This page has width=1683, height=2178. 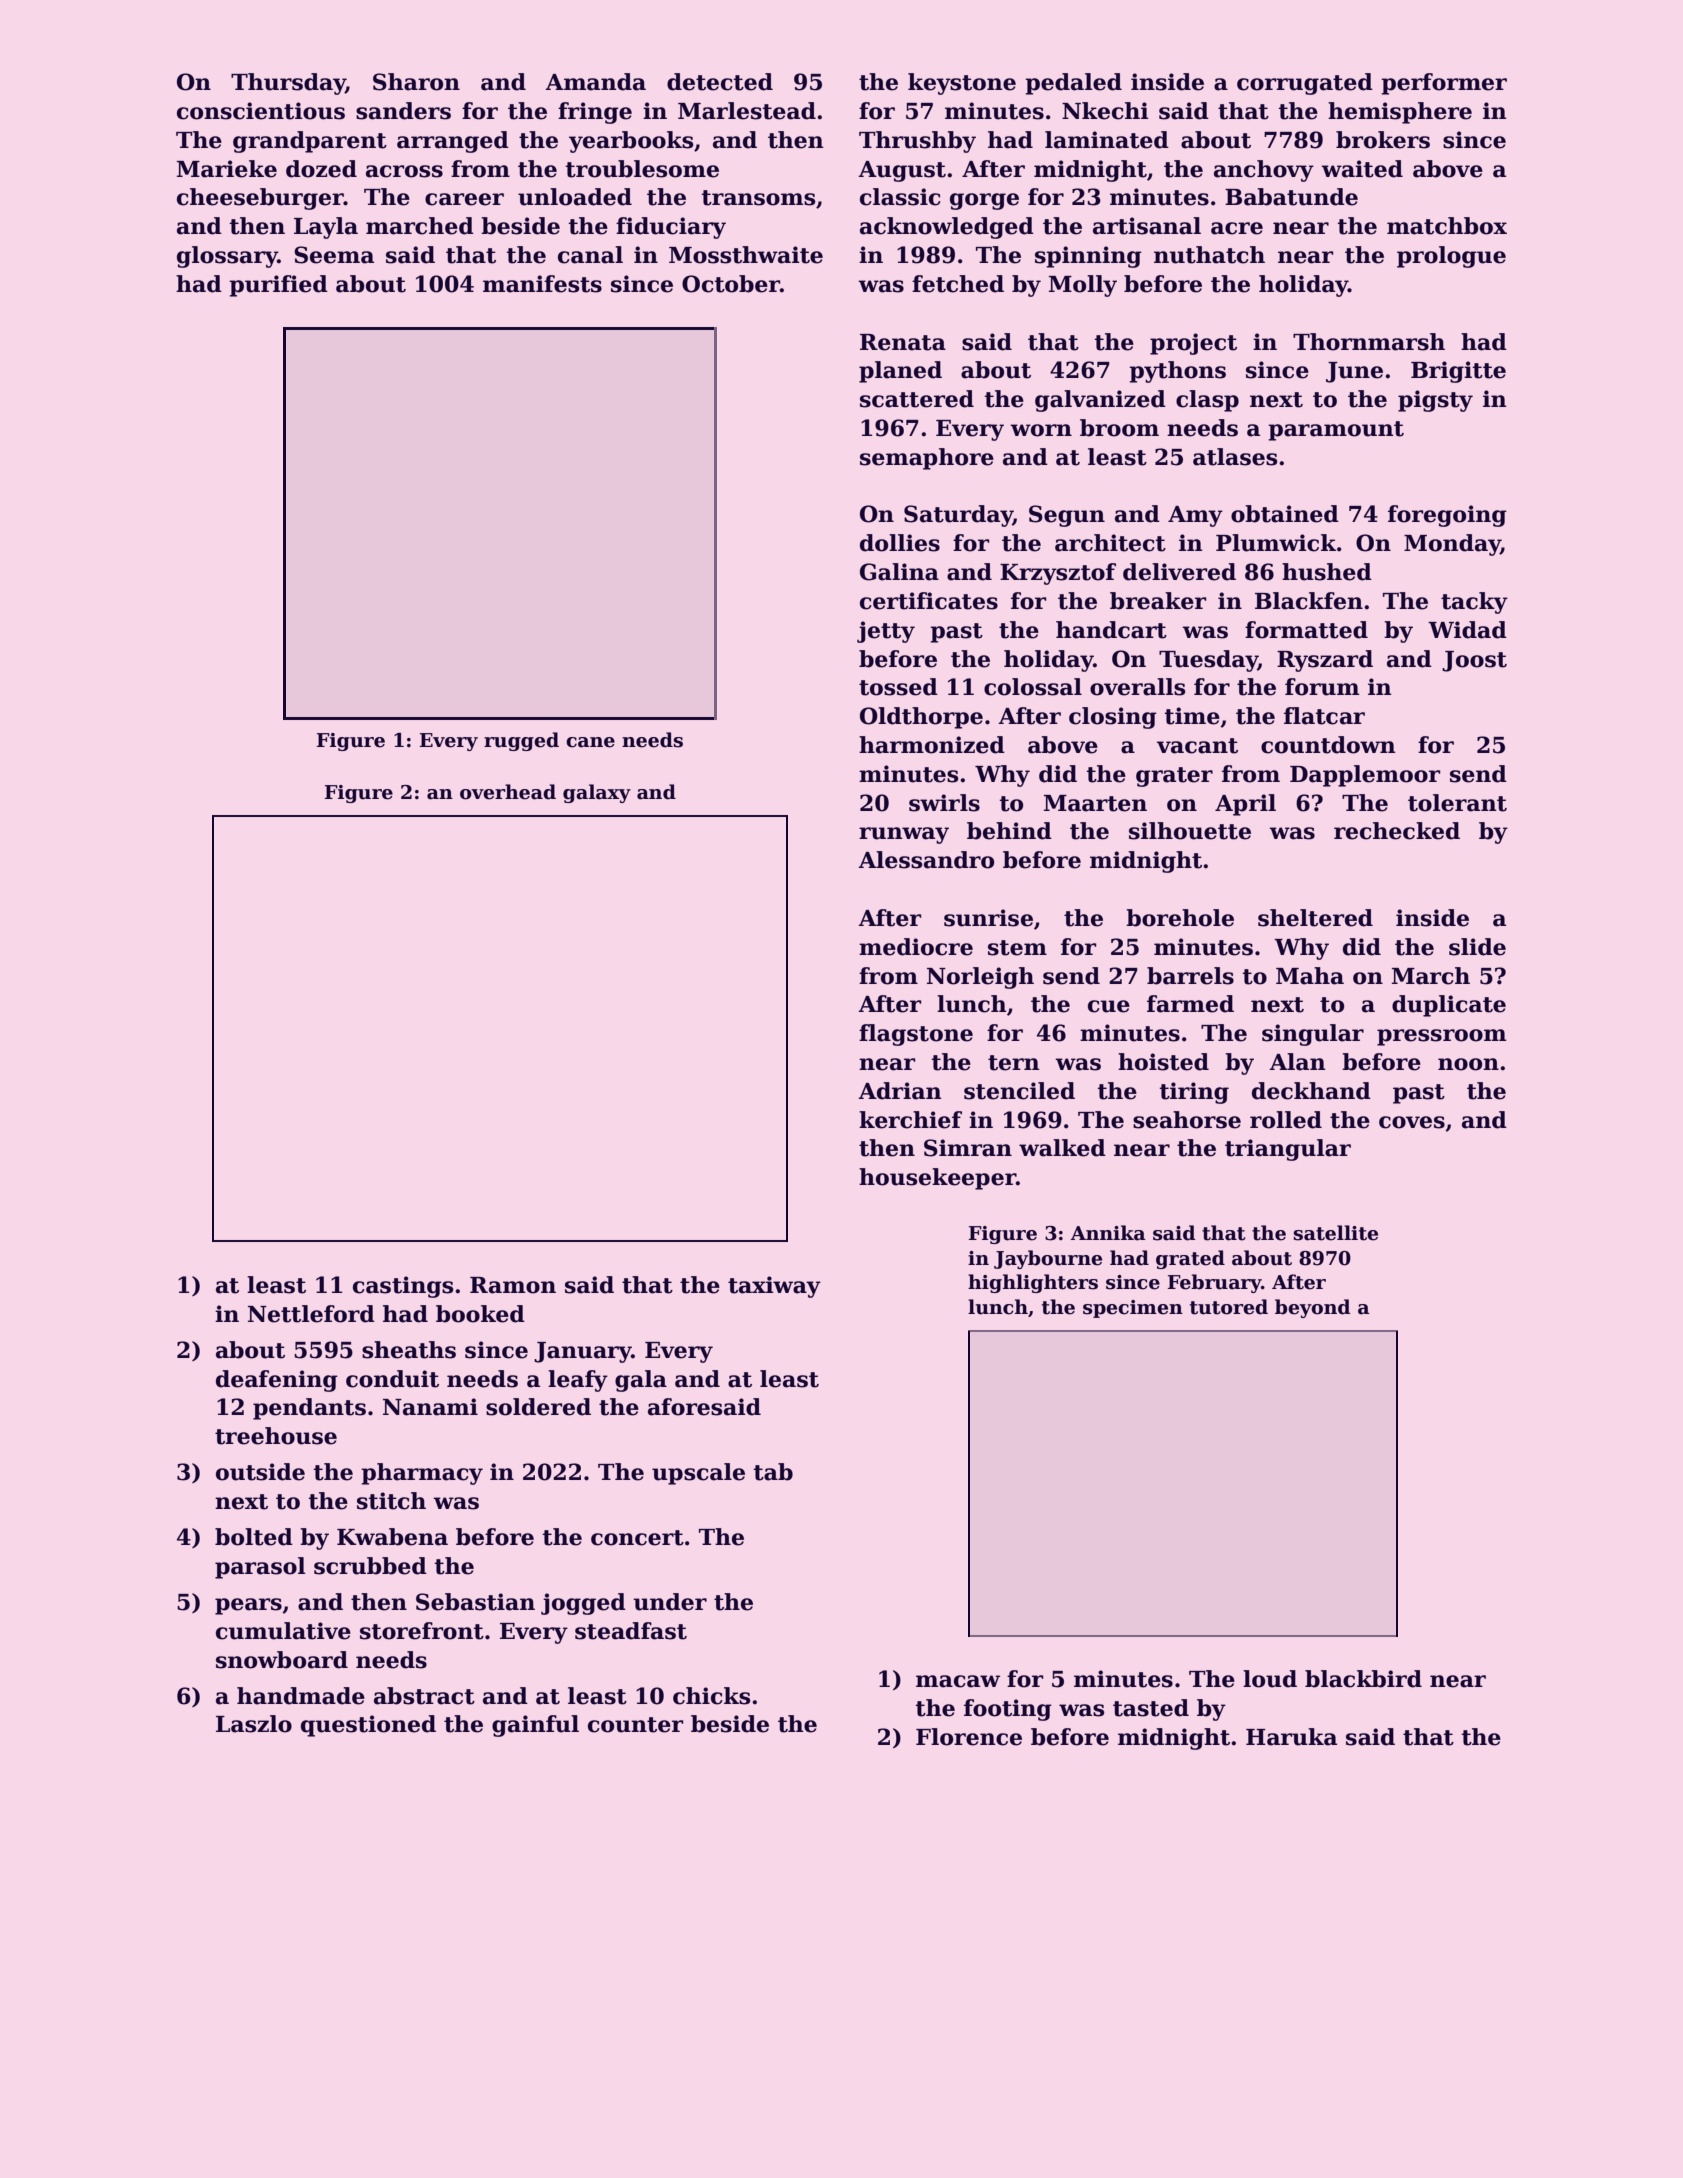 I want to click on housekeeper, so click(x=937, y=1179).
